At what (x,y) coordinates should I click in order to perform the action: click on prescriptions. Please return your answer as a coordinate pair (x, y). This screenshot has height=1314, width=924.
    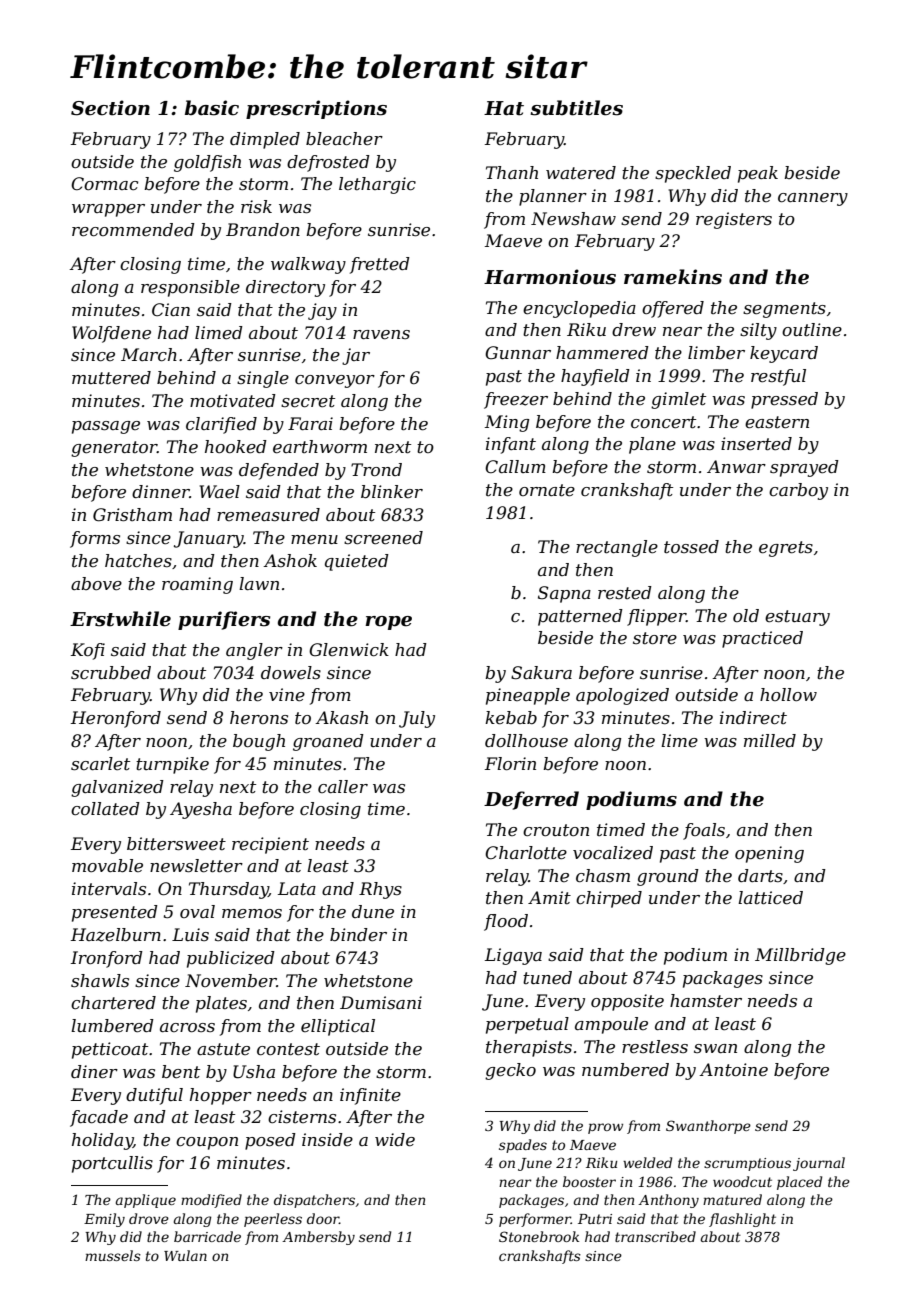
    Looking at the image, I should click on (316, 109).
